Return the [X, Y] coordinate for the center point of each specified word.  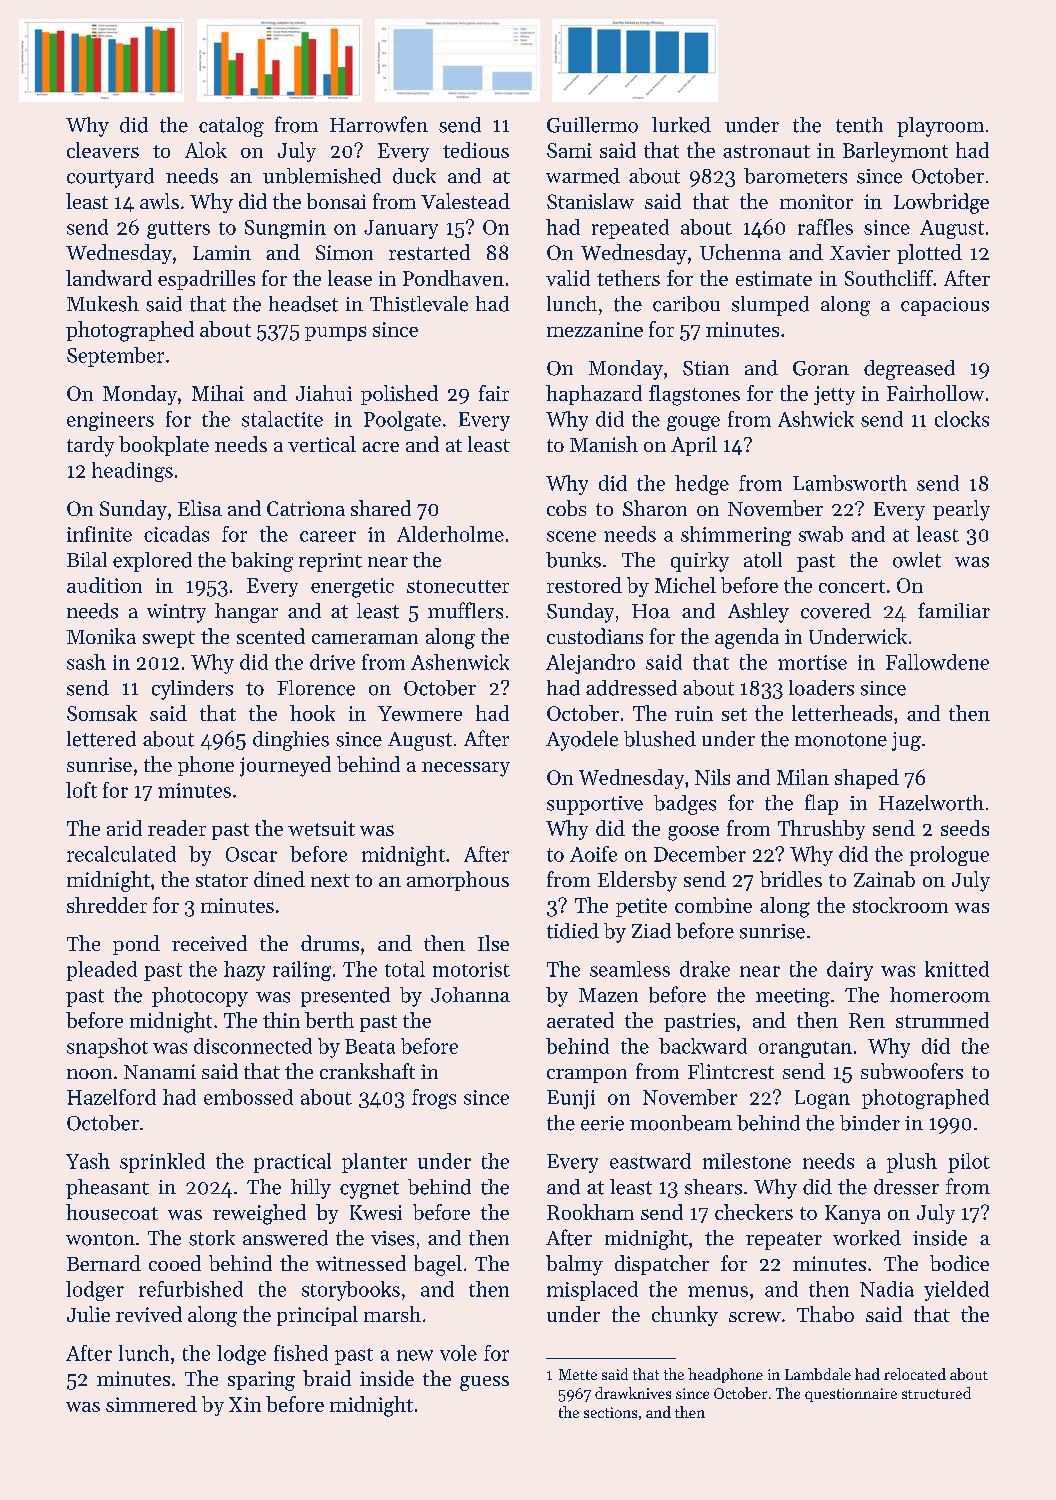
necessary [466, 769]
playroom [940, 127]
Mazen [608, 995]
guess [484, 1383]
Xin [245, 1404]
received [209, 943]
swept [169, 639]
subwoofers [912, 1071]
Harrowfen [379, 124]
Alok [206, 150]
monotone [841, 740]
